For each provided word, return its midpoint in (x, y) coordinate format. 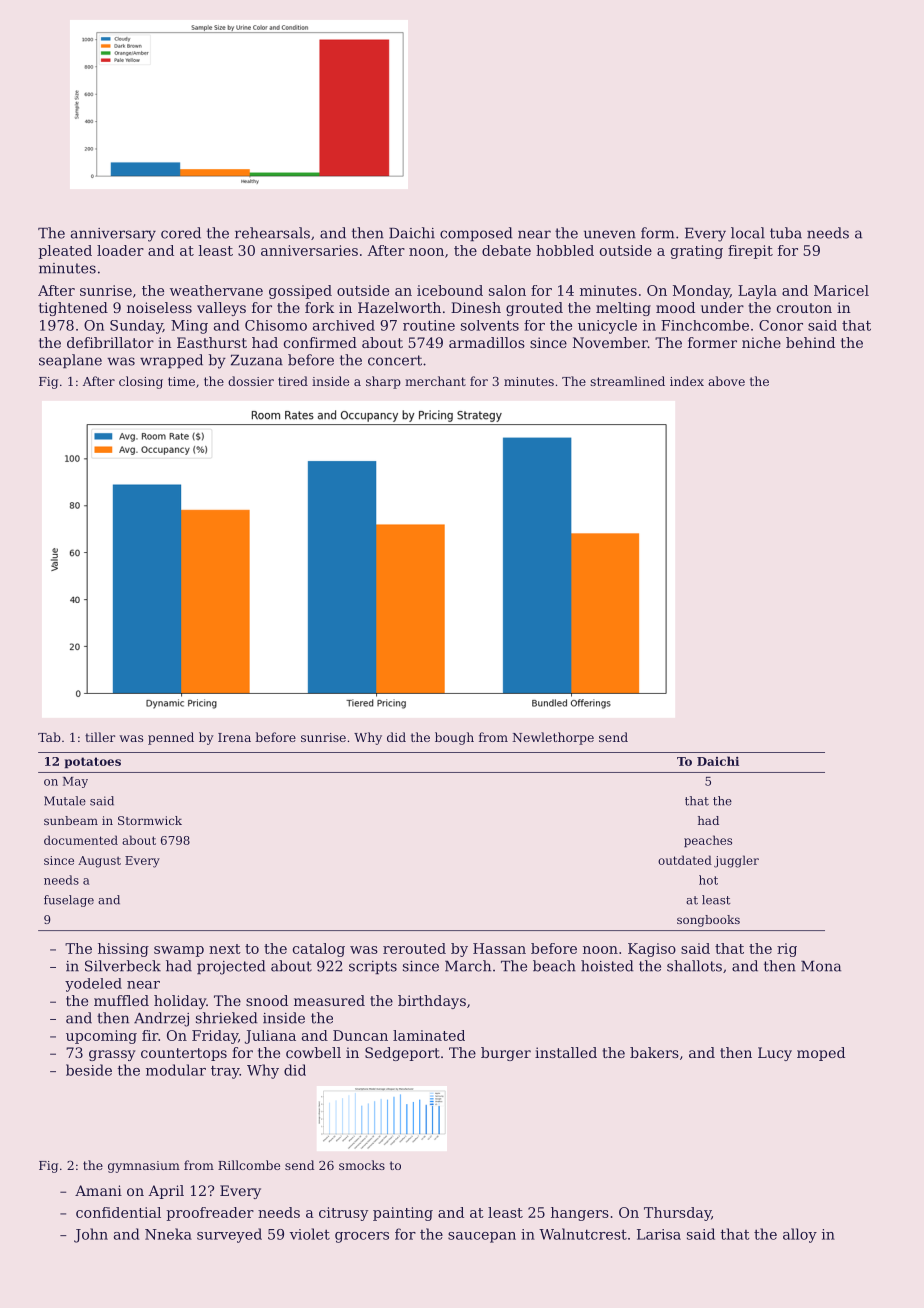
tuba (786, 233)
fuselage (69, 901)
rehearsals (272, 233)
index (687, 381)
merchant (435, 381)
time (181, 381)
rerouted (414, 948)
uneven (610, 234)
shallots (694, 966)
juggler (736, 861)
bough (454, 738)
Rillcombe (249, 1165)
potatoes (93, 762)
